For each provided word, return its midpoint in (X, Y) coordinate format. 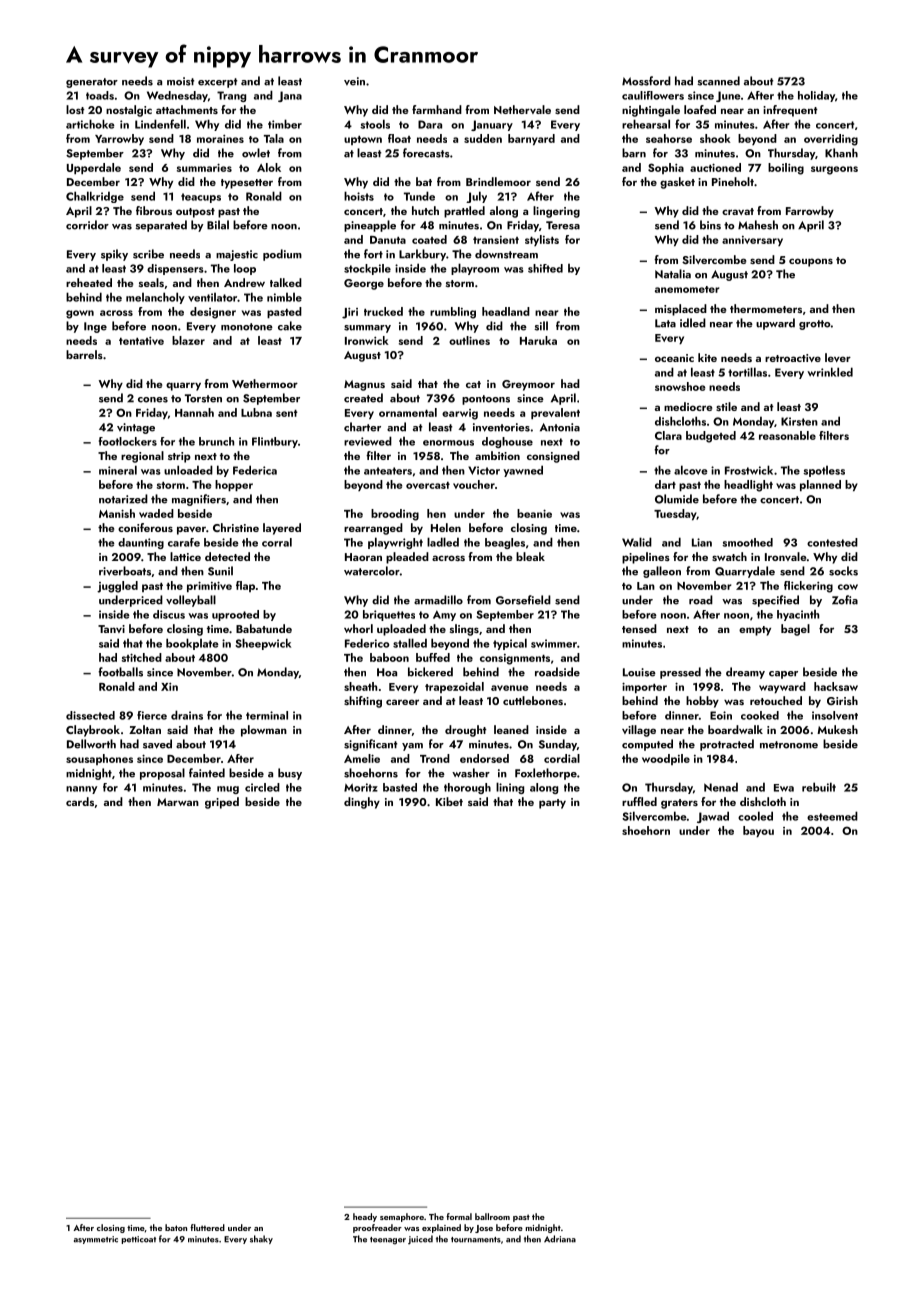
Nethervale (522, 109)
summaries (204, 167)
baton (176, 1227)
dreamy (745, 673)
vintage (136, 428)
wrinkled (830, 372)
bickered (430, 672)
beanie (534, 513)
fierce (152, 715)
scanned (718, 81)
